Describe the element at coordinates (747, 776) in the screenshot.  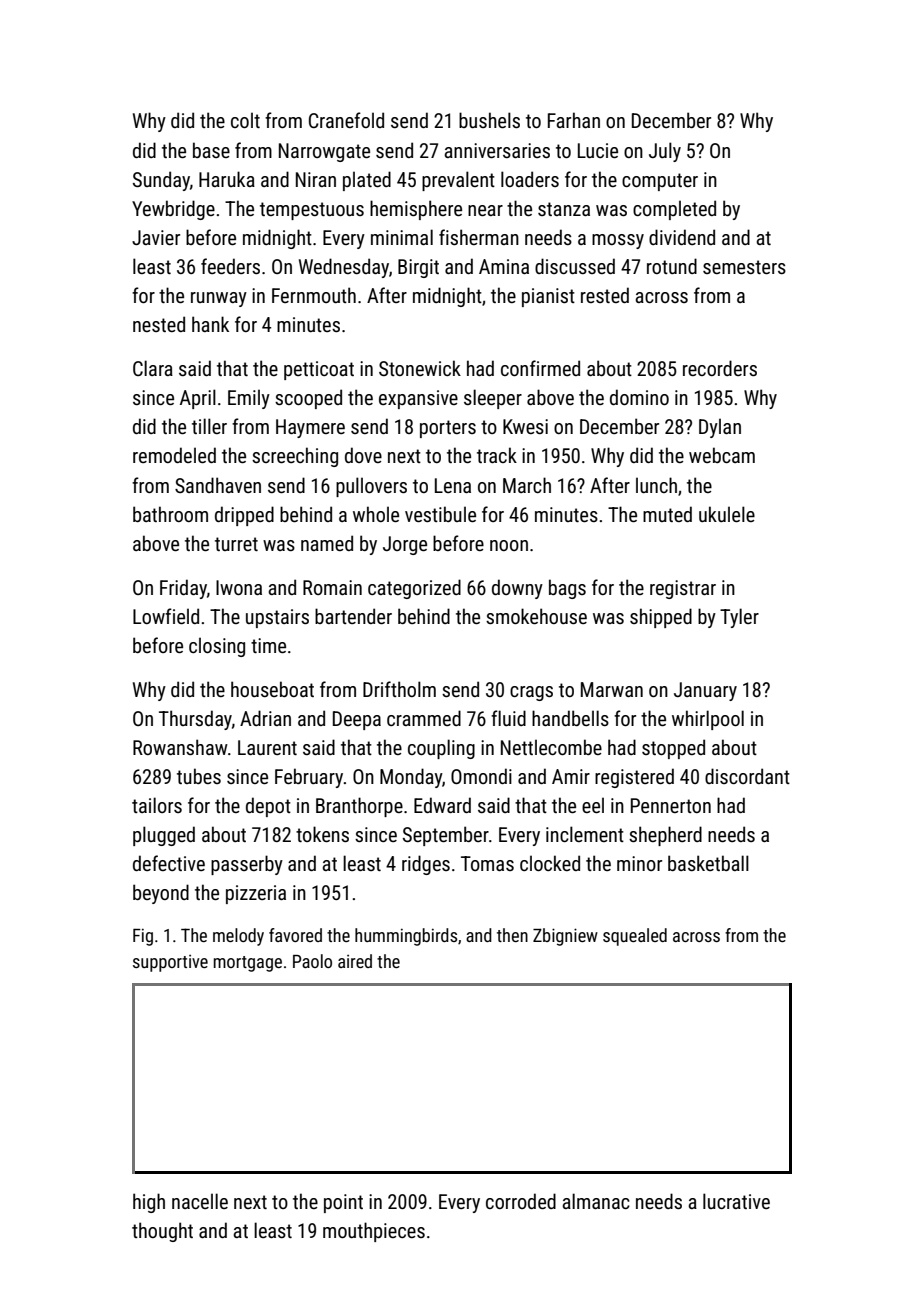
I see `discordant` at that location.
